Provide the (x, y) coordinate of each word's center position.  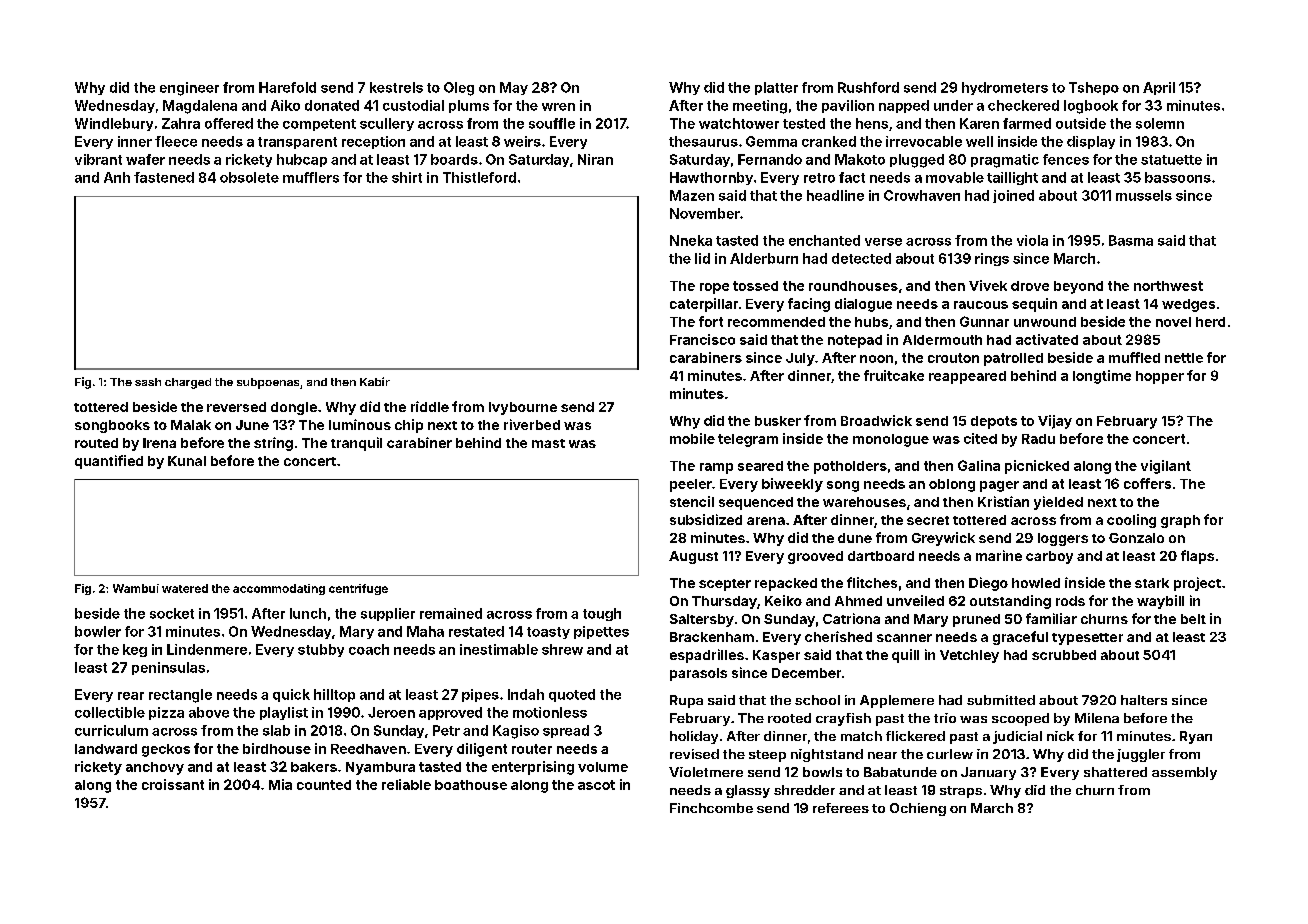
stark (1152, 583)
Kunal (187, 461)
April (1159, 88)
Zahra (181, 123)
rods (1070, 601)
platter (776, 88)
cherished (838, 636)
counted (324, 785)
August (693, 557)
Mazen (692, 195)
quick (291, 695)
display (1091, 142)
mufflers (311, 177)
